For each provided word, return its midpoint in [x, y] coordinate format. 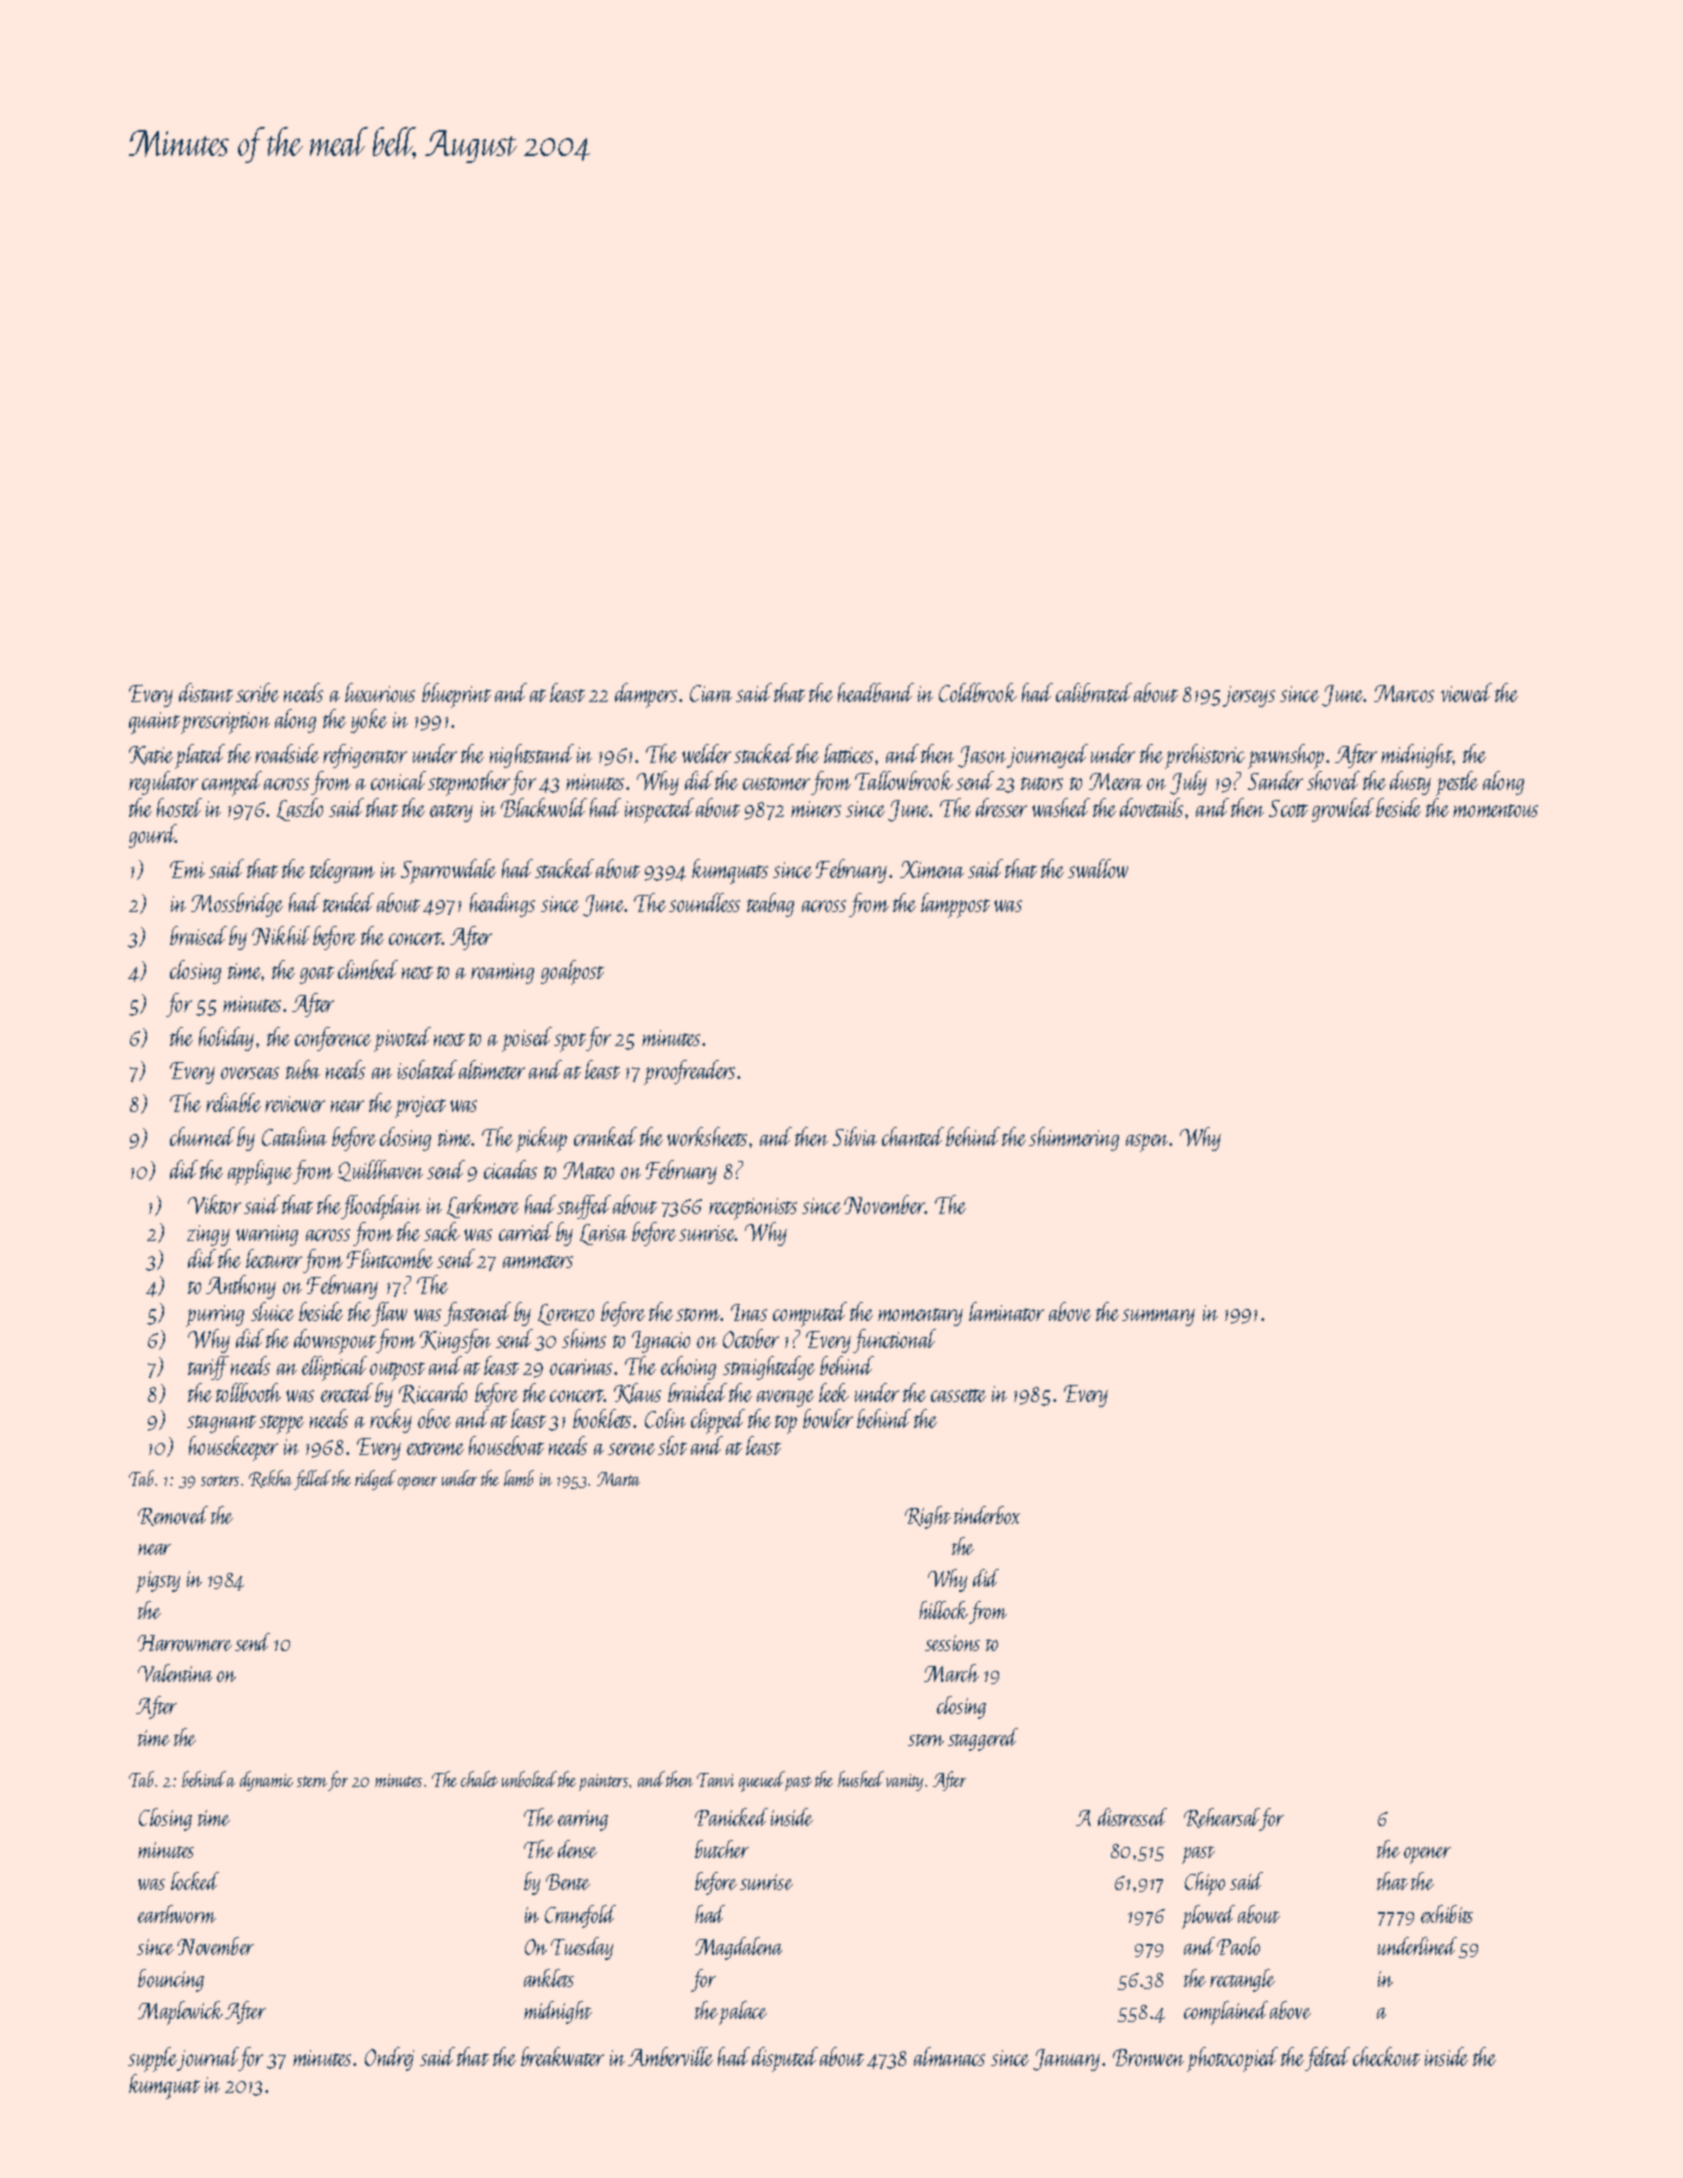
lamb [519, 1478]
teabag [770, 905]
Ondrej [389, 2059]
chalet [479, 1779]
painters [603, 1782]
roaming [502, 973]
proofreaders [689, 1072]
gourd [152, 836]
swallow [1098, 868]
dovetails [1151, 807]
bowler [828, 1418]
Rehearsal [1222, 1819]
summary [1158, 1317]
